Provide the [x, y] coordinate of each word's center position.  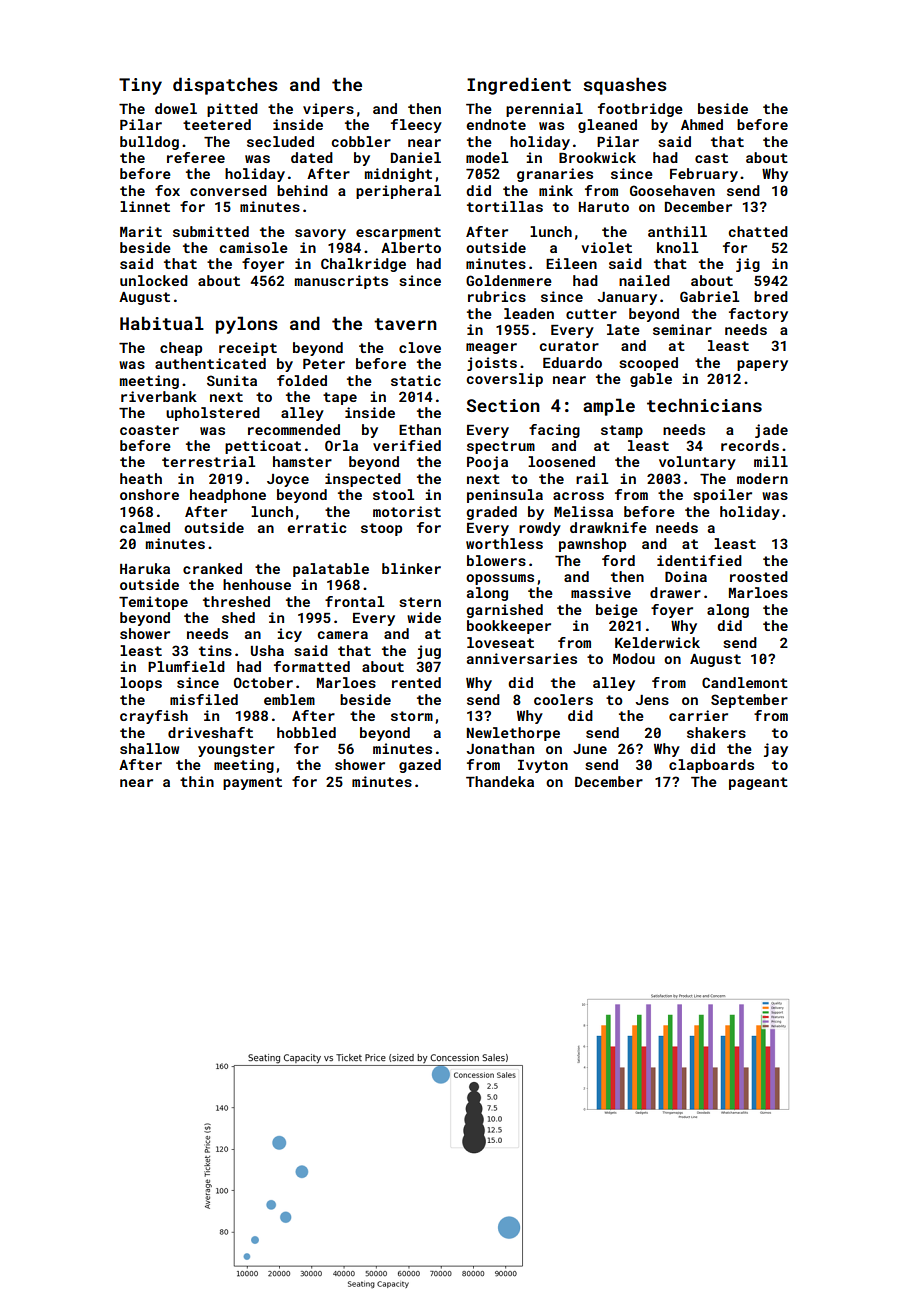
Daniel [416, 157]
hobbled [306, 732]
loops [141, 684]
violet [606, 247]
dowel [176, 108]
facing [554, 431]
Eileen [571, 263]
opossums [500, 579]
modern [762, 478]
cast [711, 158]
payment [252, 783]
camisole [253, 247]
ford [618, 560]
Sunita [232, 380]
